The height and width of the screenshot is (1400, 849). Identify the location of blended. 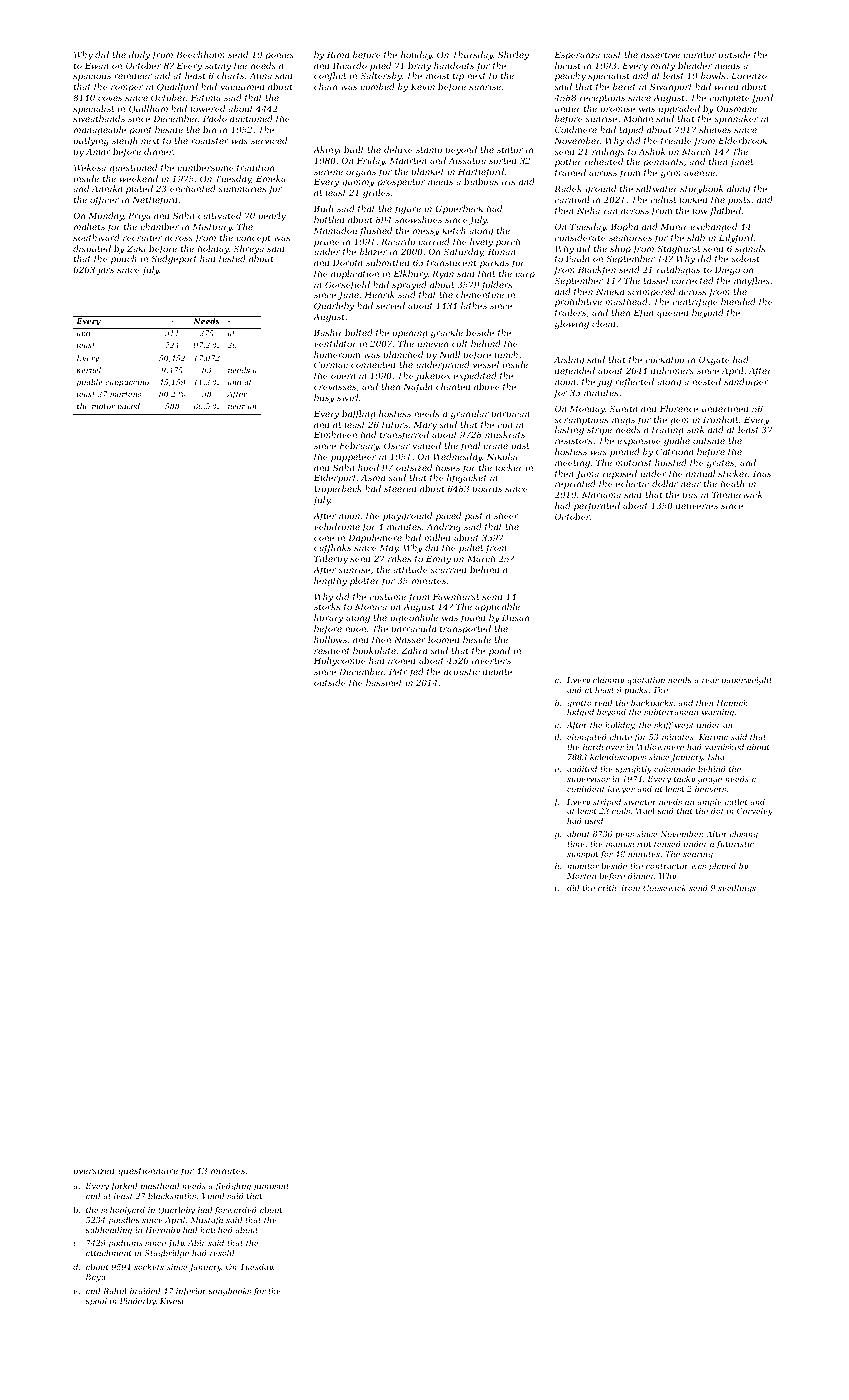
(738, 301).
